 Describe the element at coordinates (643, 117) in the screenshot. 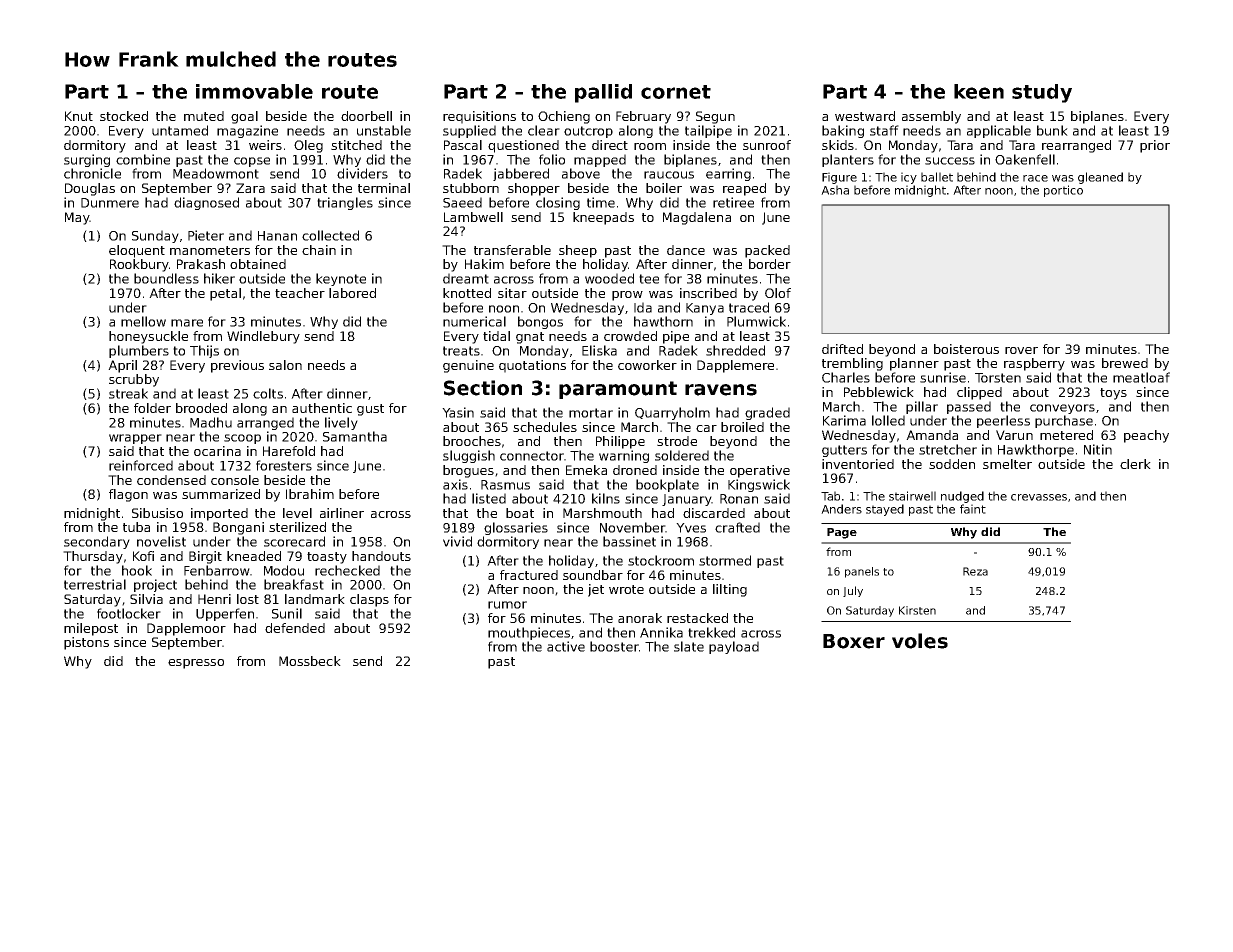

I see `February` at that location.
